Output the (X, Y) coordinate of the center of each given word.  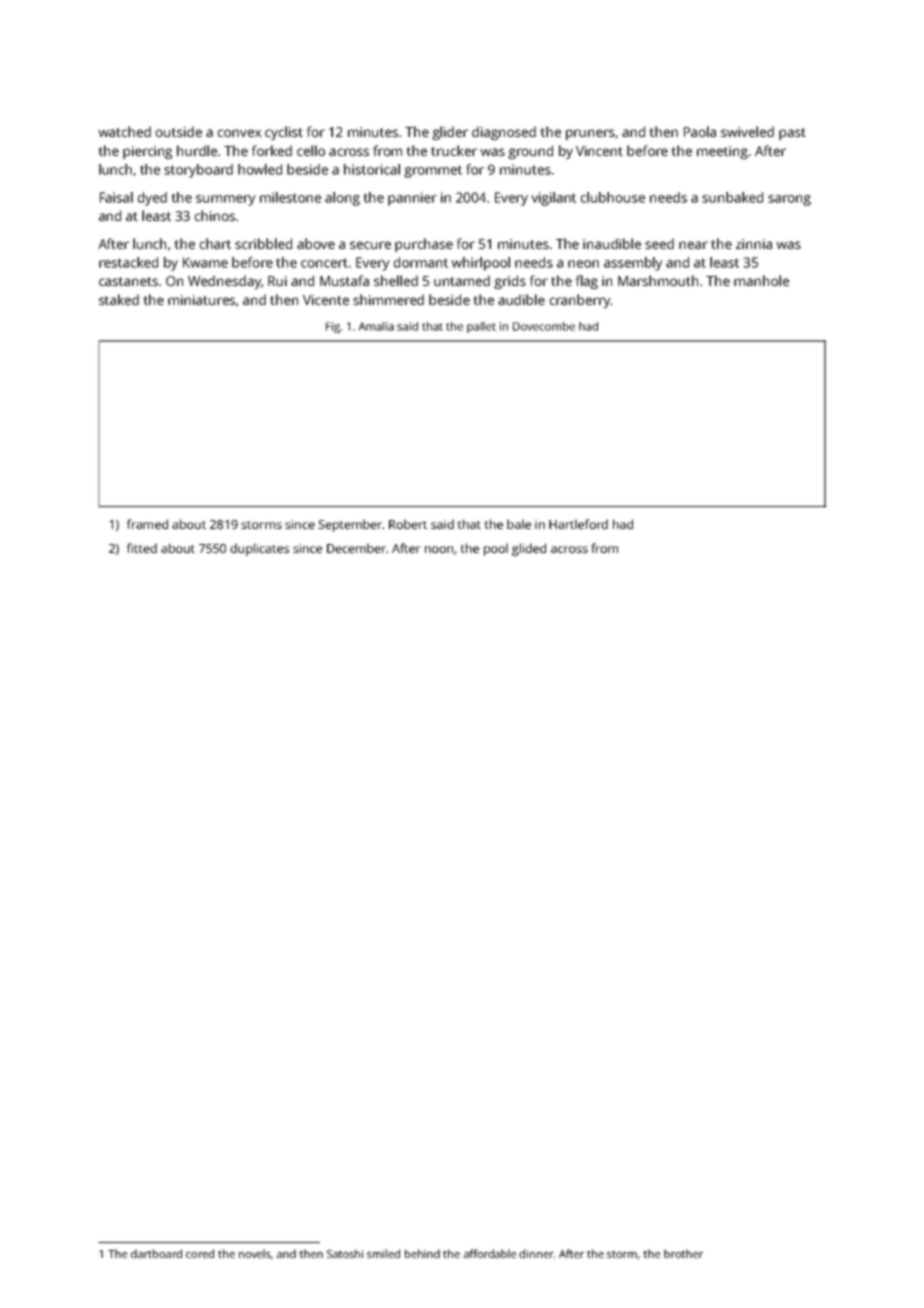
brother (683, 1253)
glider (450, 133)
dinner (536, 1253)
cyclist (284, 133)
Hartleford (578, 524)
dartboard (156, 1253)
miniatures (201, 300)
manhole (761, 280)
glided (529, 549)
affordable (490, 1253)
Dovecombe (544, 326)
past (792, 134)
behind (422, 1253)
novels (255, 1253)
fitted (142, 548)
